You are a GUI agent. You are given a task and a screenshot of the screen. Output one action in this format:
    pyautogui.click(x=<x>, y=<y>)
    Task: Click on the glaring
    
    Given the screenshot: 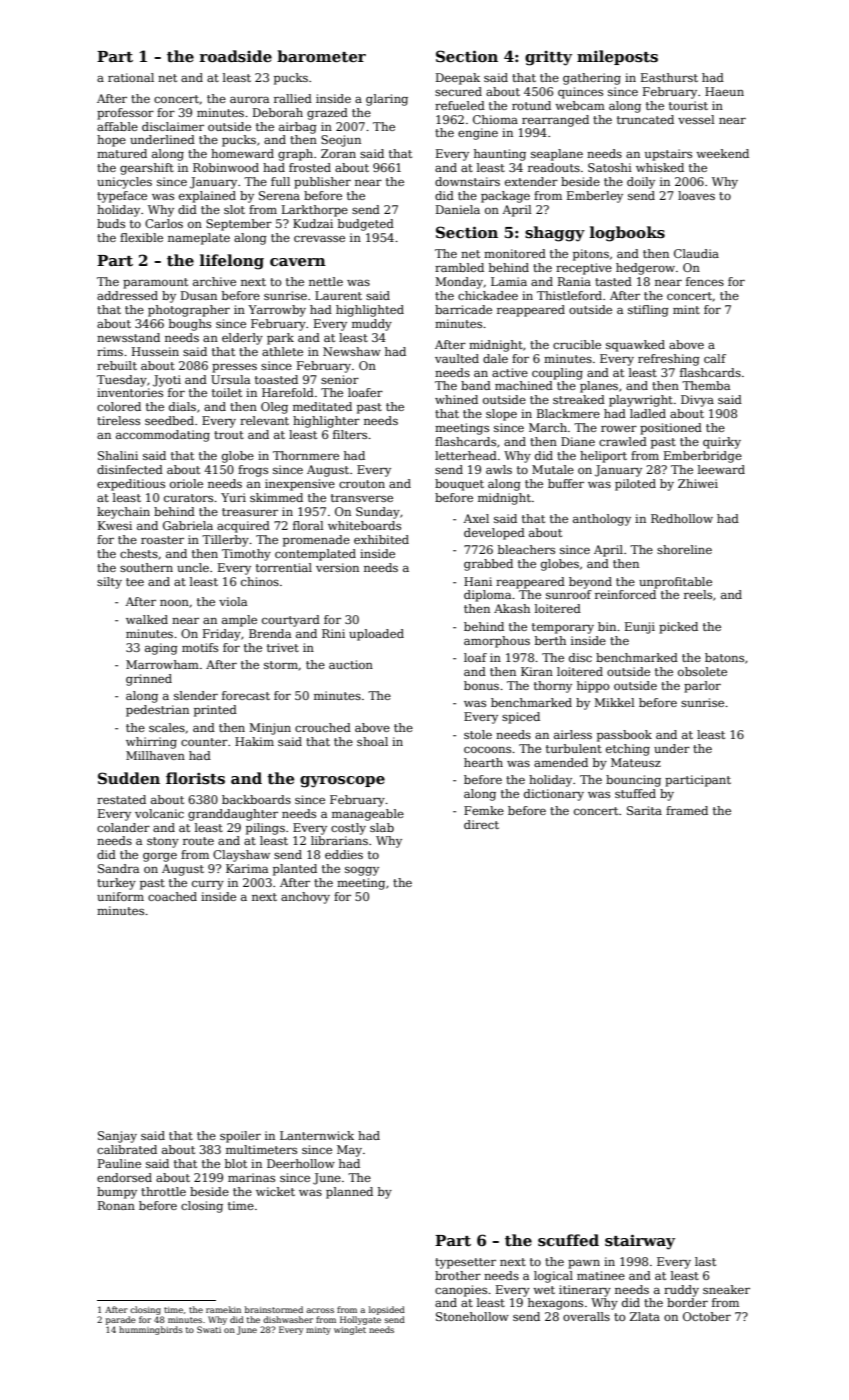 What is the action you would take?
    pyautogui.click(x=387, y=100)
